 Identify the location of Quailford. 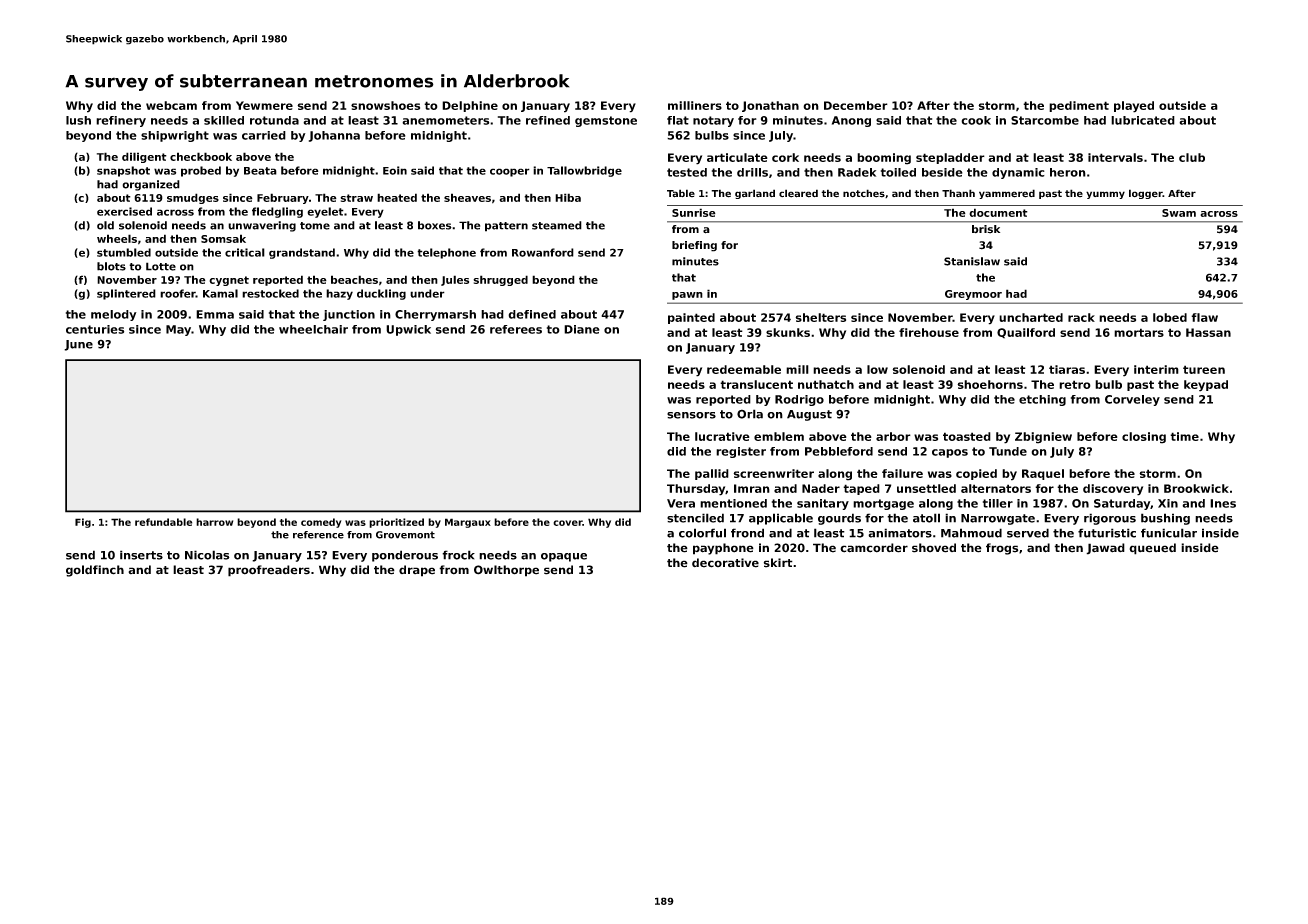
(1026, 333).
